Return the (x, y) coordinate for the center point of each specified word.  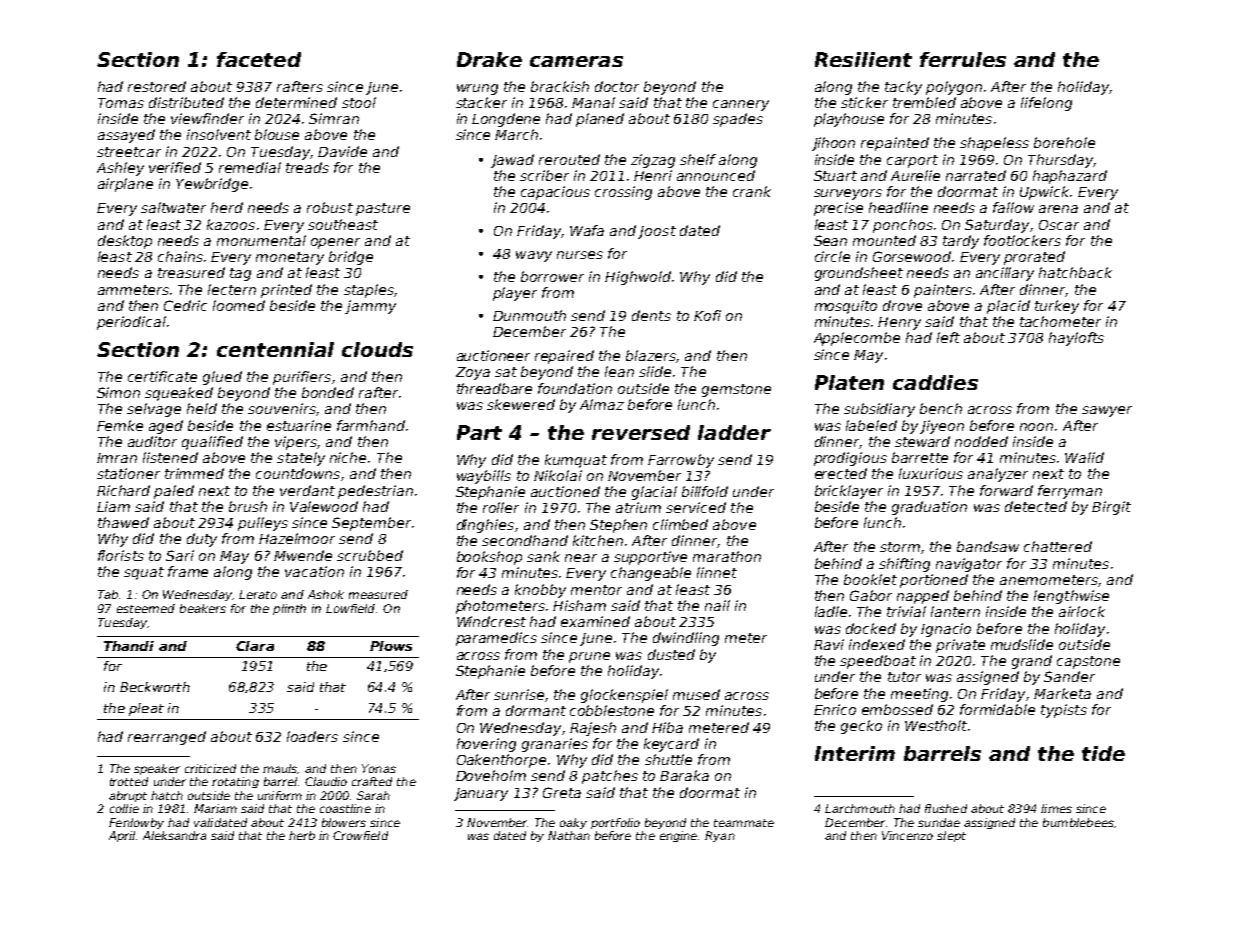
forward (1006, 490)
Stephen (618, 526)
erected (841, 473)
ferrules (963, 59)
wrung (477, 89)
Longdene (506, 120)
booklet (870, 579)
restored (157, 86)
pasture (383, 209)
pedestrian (375, 492)
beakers (203, 608)
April (122, 836)
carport (912, 161)
